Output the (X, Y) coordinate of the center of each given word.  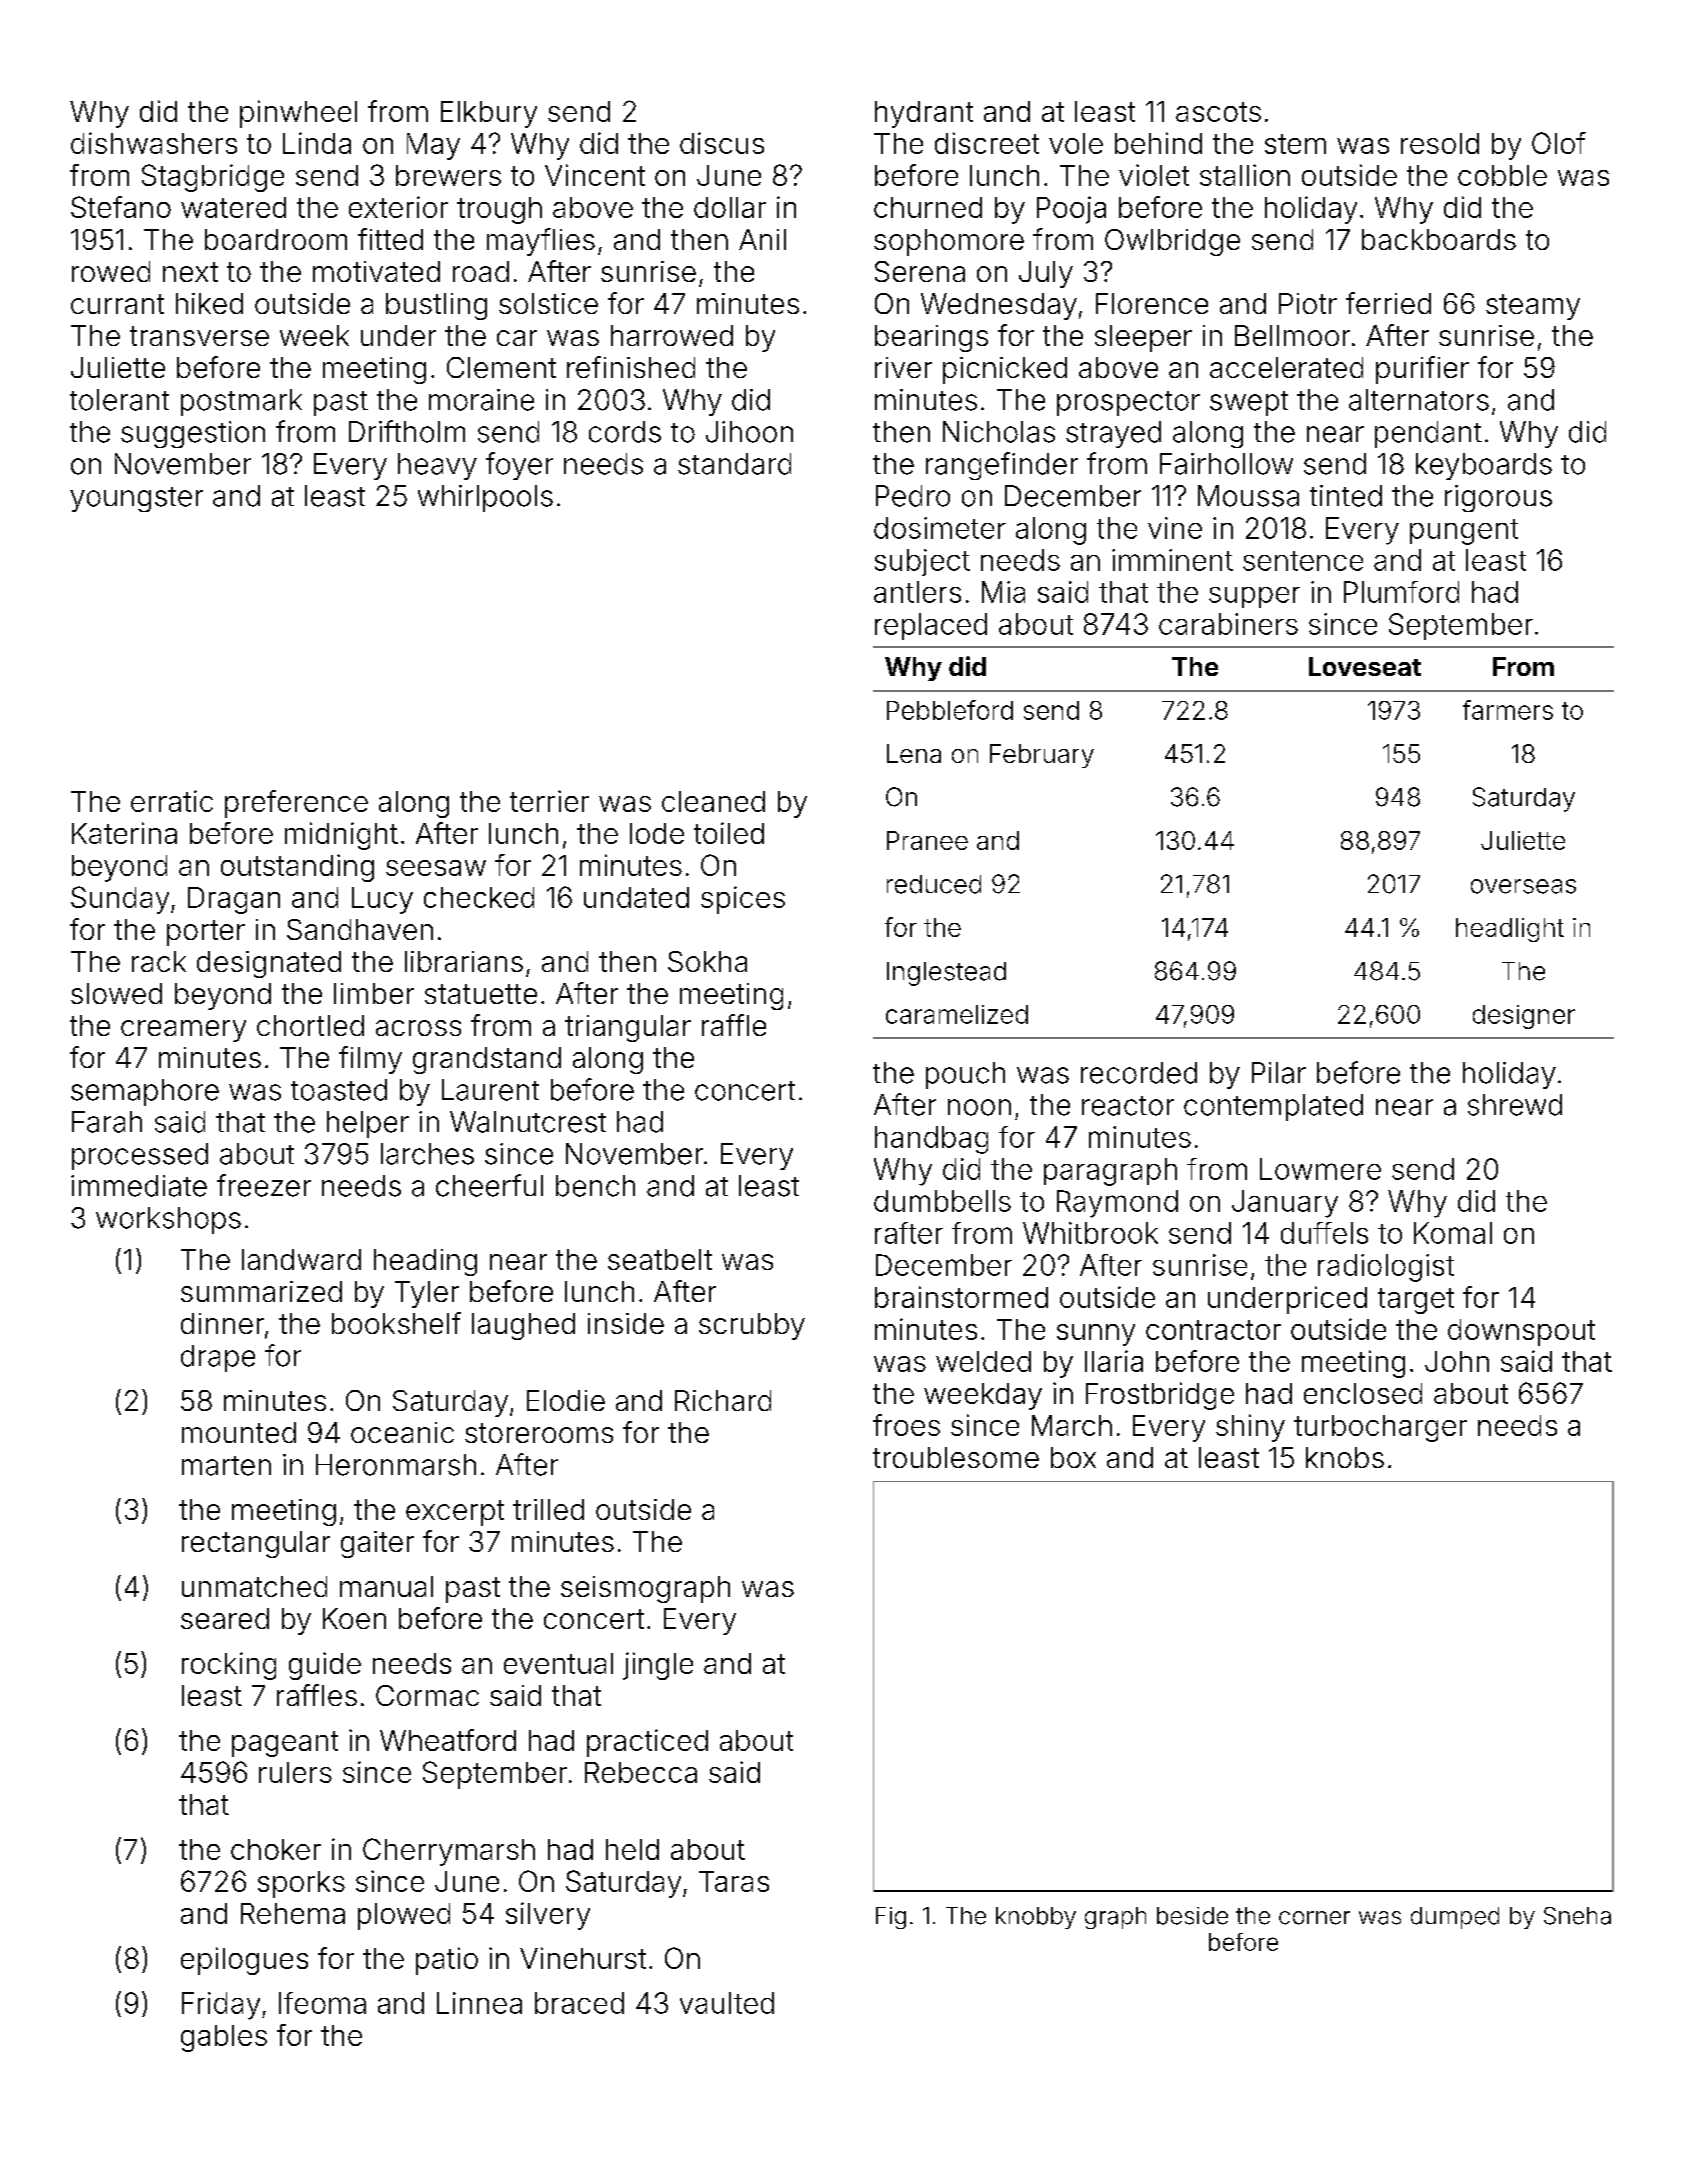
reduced (934, 884)
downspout (1521, 1332)
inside (626, 1323)
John (1457, 1361)
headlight (1510, 930)
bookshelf (396, 1323)
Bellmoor (1292, 335)
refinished (631, 367)
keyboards (1484, 466)
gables (224, 2038)
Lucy (382, 900)
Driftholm (407, 431)
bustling (436, 306)
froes (906, 1425)
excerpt (455, 1513)
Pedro (913, 496)
